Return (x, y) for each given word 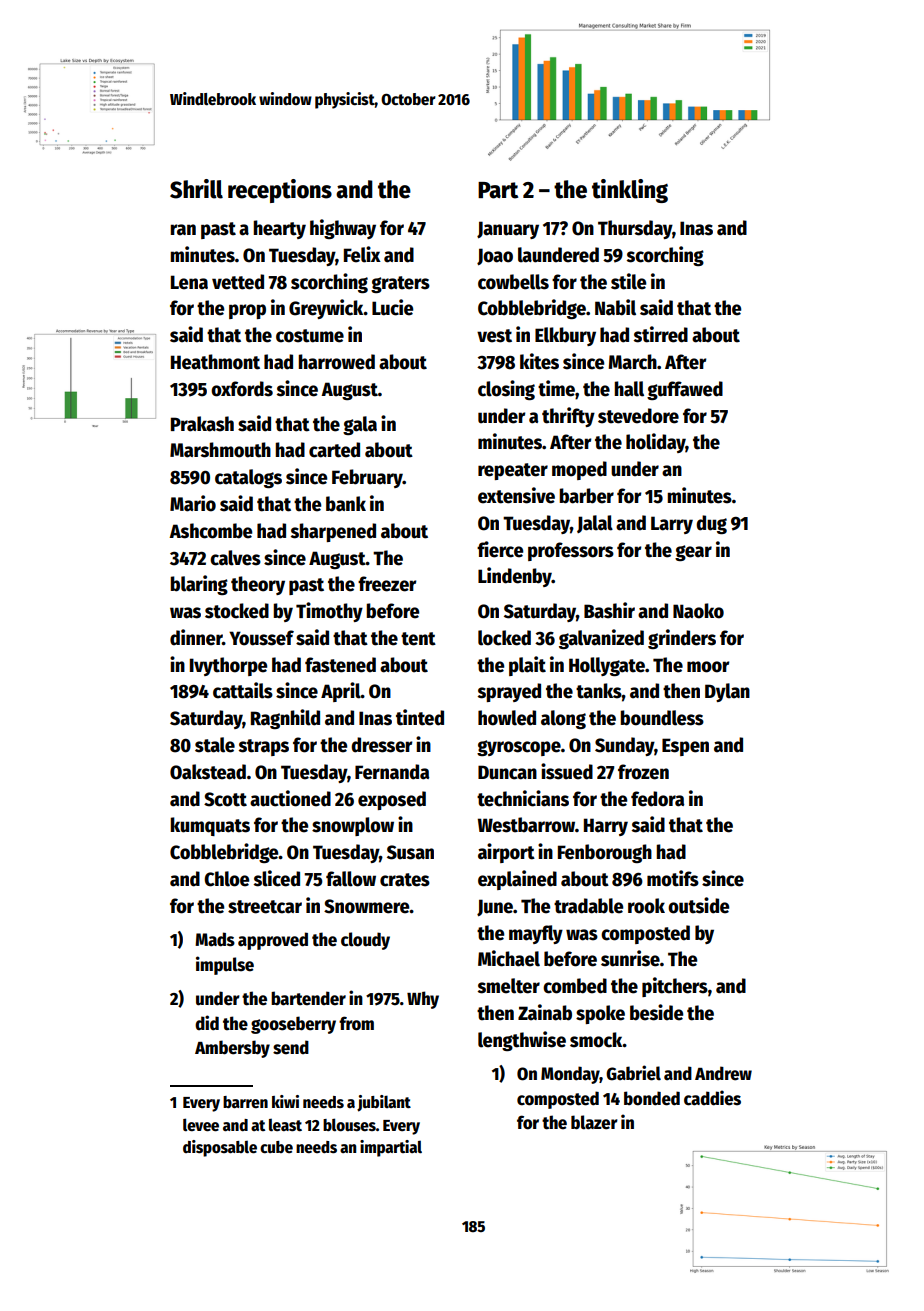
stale (215, 745)
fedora (657, 799)
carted (334, 450)
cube (276, 1147)
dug (711, 524)
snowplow (353, 826)
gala (360, 425)
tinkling (630, 191)
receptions (280, 191)
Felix (362, 254)
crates (405, 880)
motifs (673, 878)
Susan (410, 852)
